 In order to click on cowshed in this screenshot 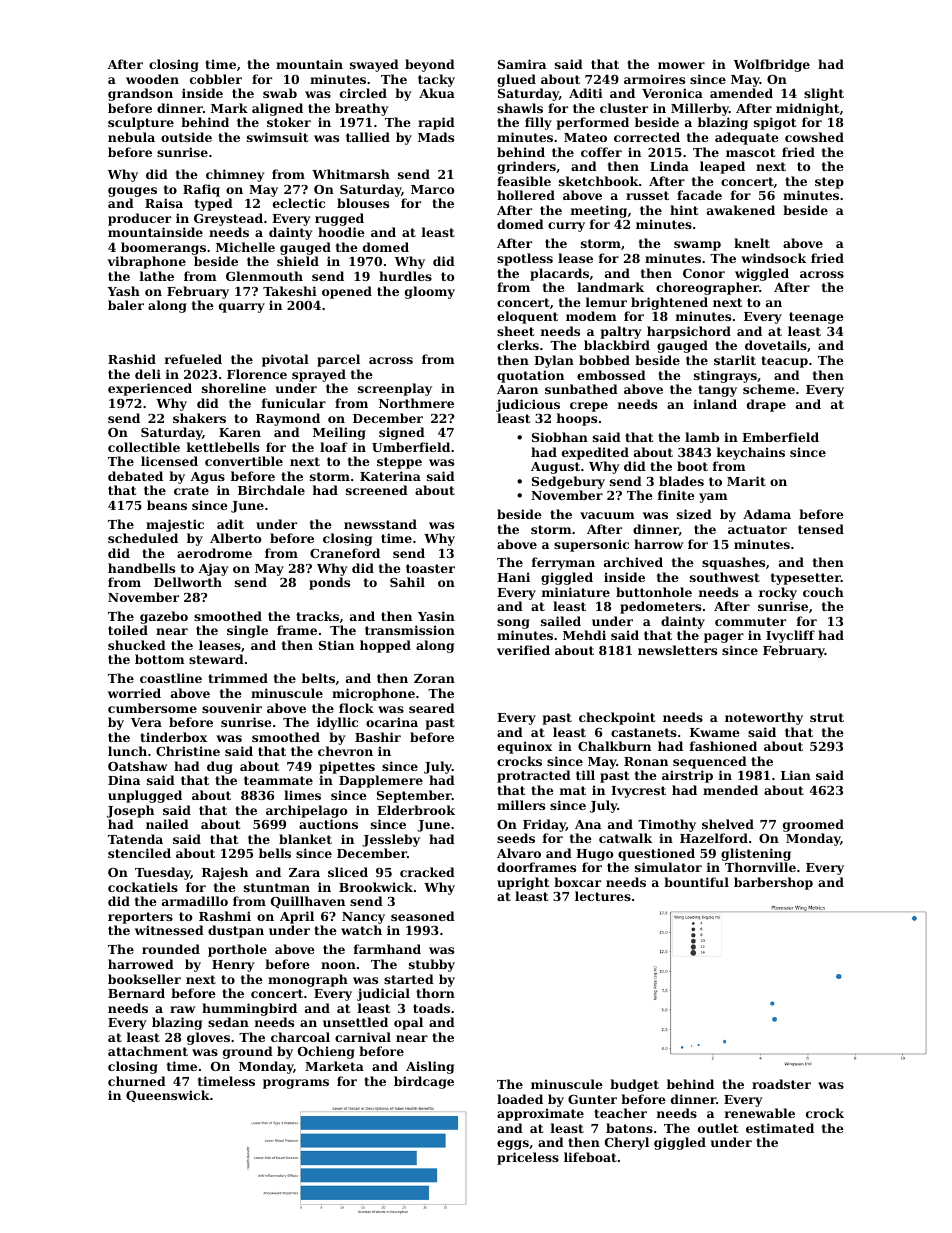, I will do `click(814, 137)`.
